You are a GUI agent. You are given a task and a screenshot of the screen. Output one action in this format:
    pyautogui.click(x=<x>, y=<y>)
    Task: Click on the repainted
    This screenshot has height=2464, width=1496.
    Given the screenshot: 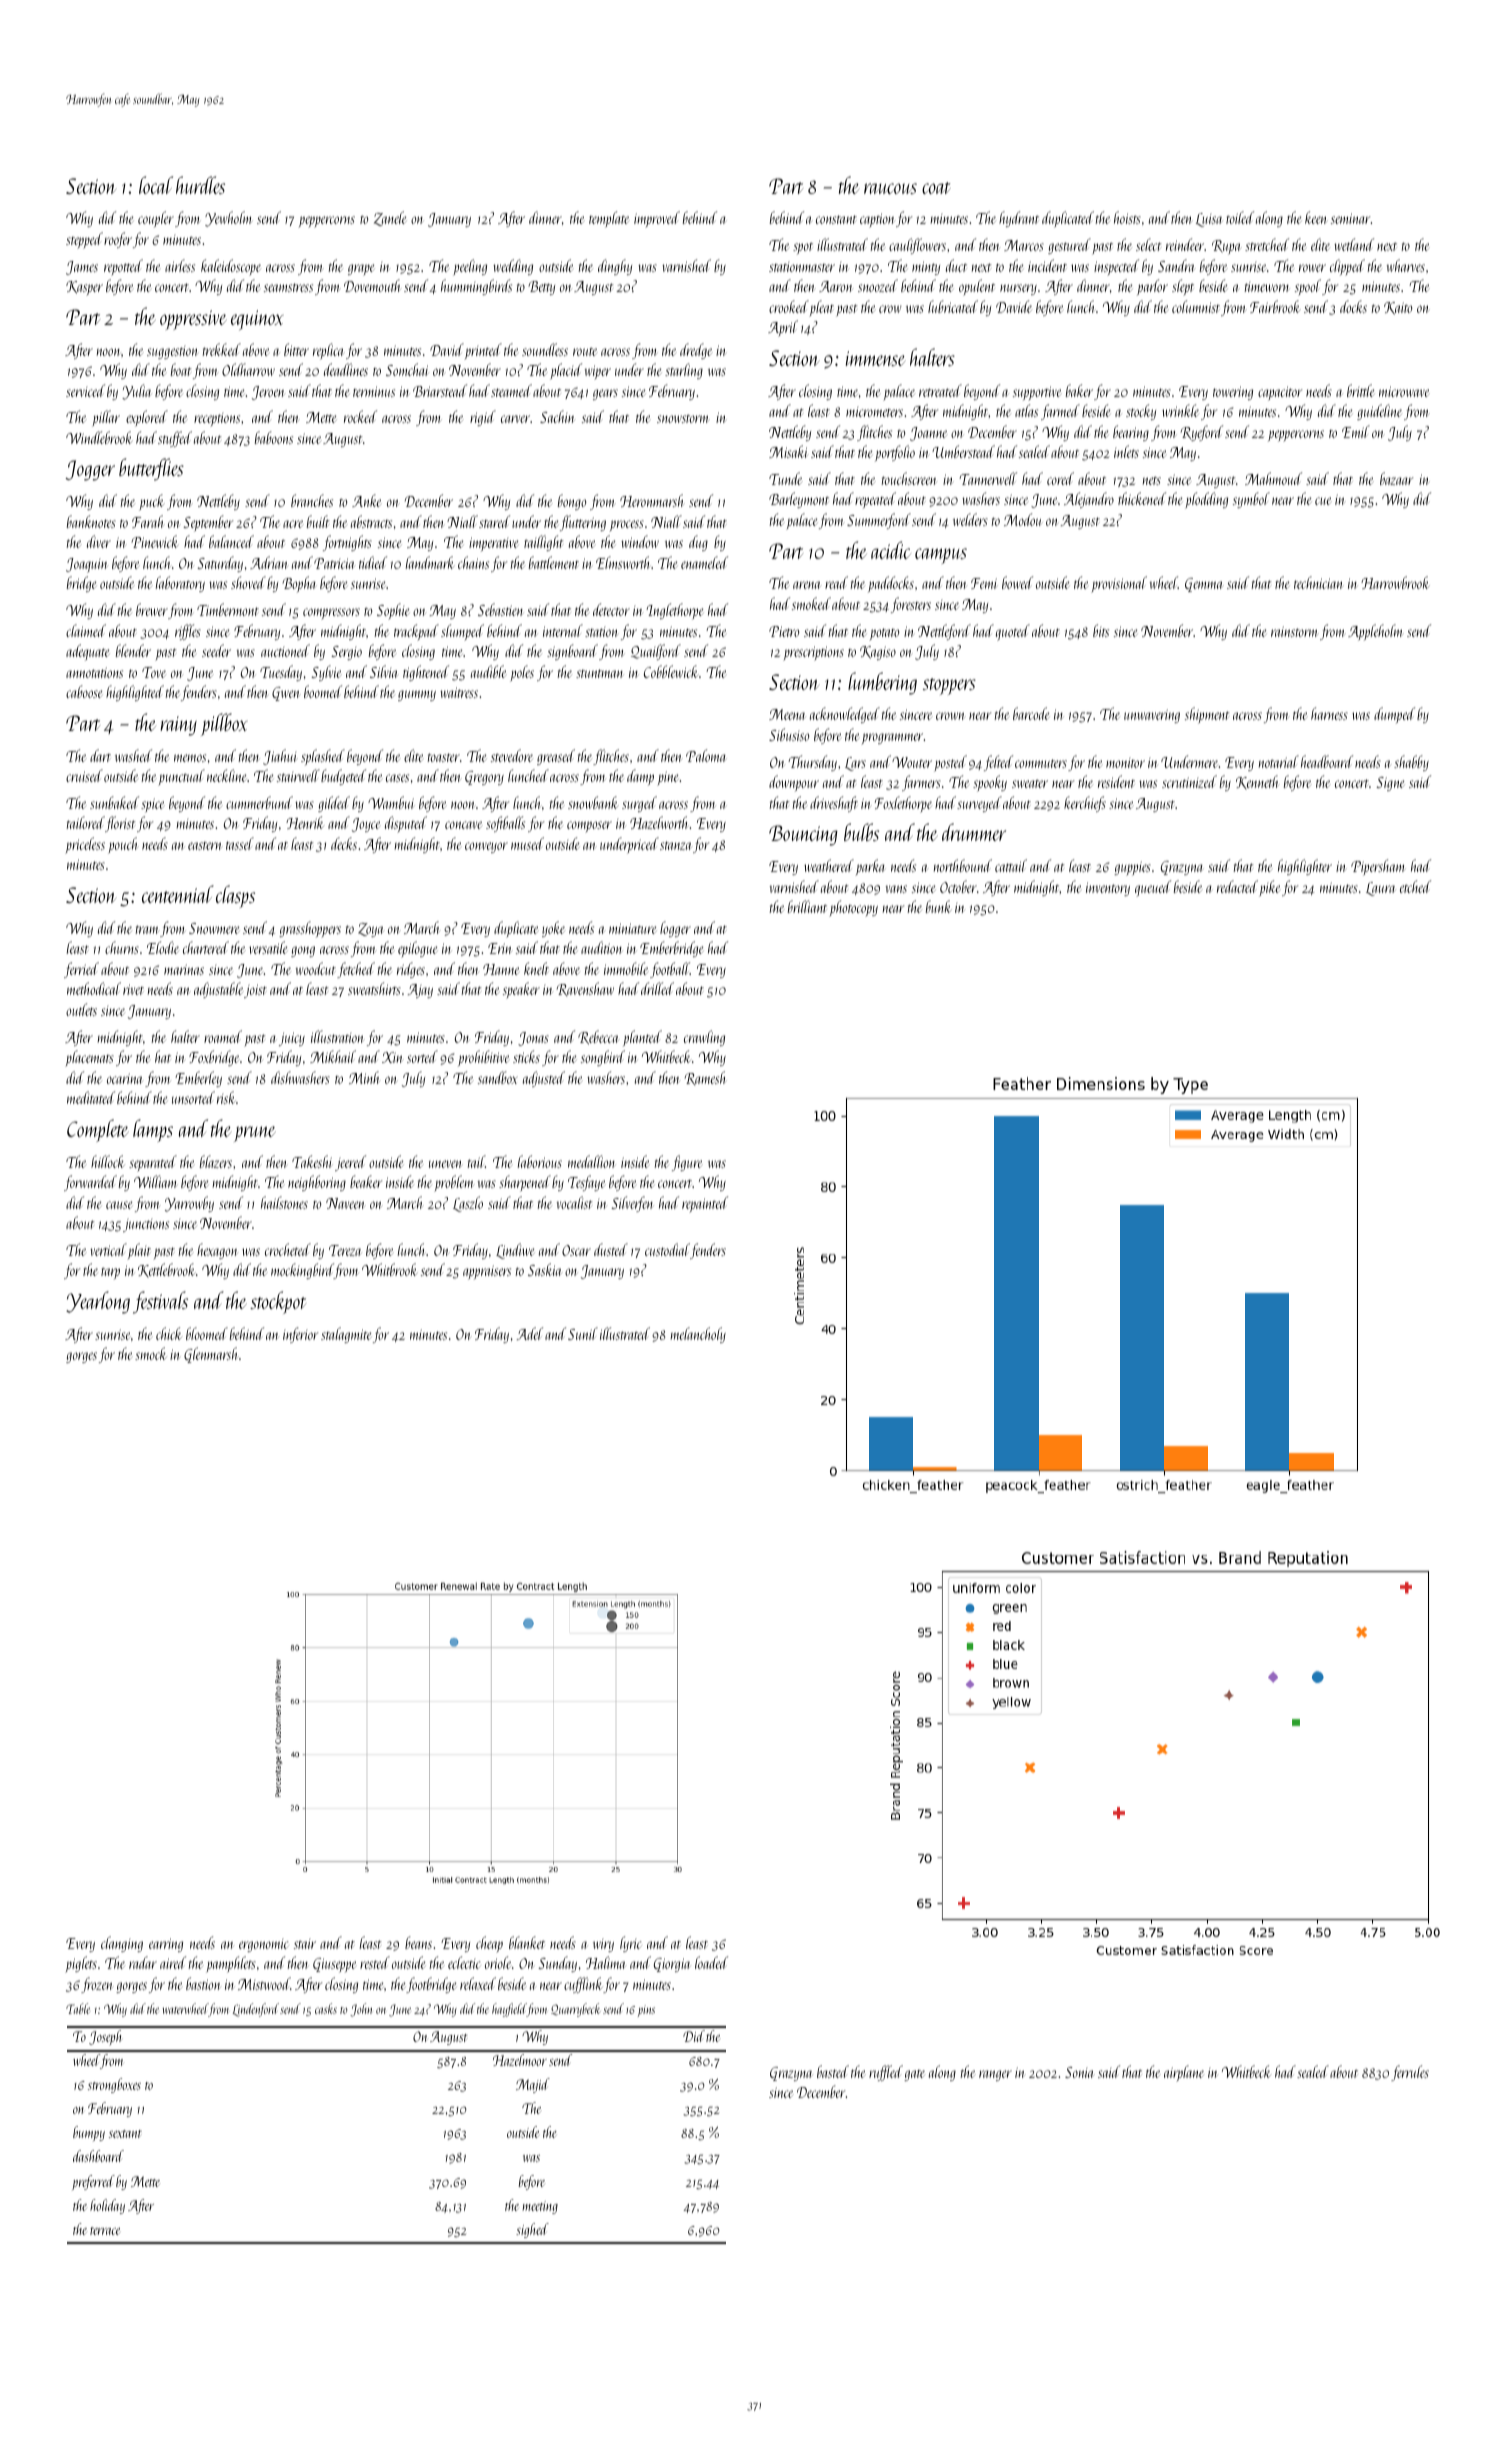 What is the action you would take?
    pyautogui.click(x=705, y=1204)
